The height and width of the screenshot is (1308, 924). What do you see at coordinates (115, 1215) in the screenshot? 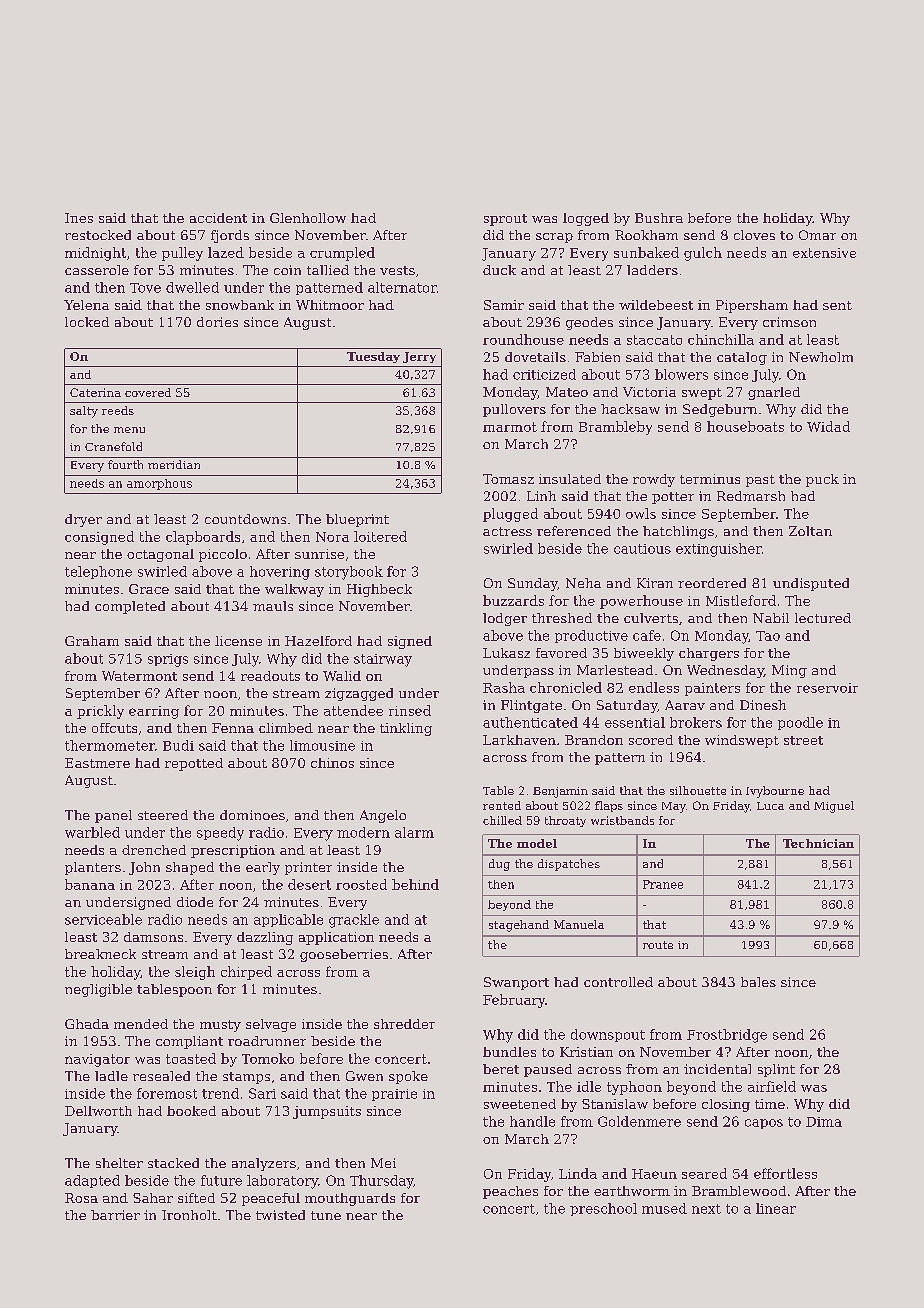
I see `barrier` at bounding box center [115, 1215].
